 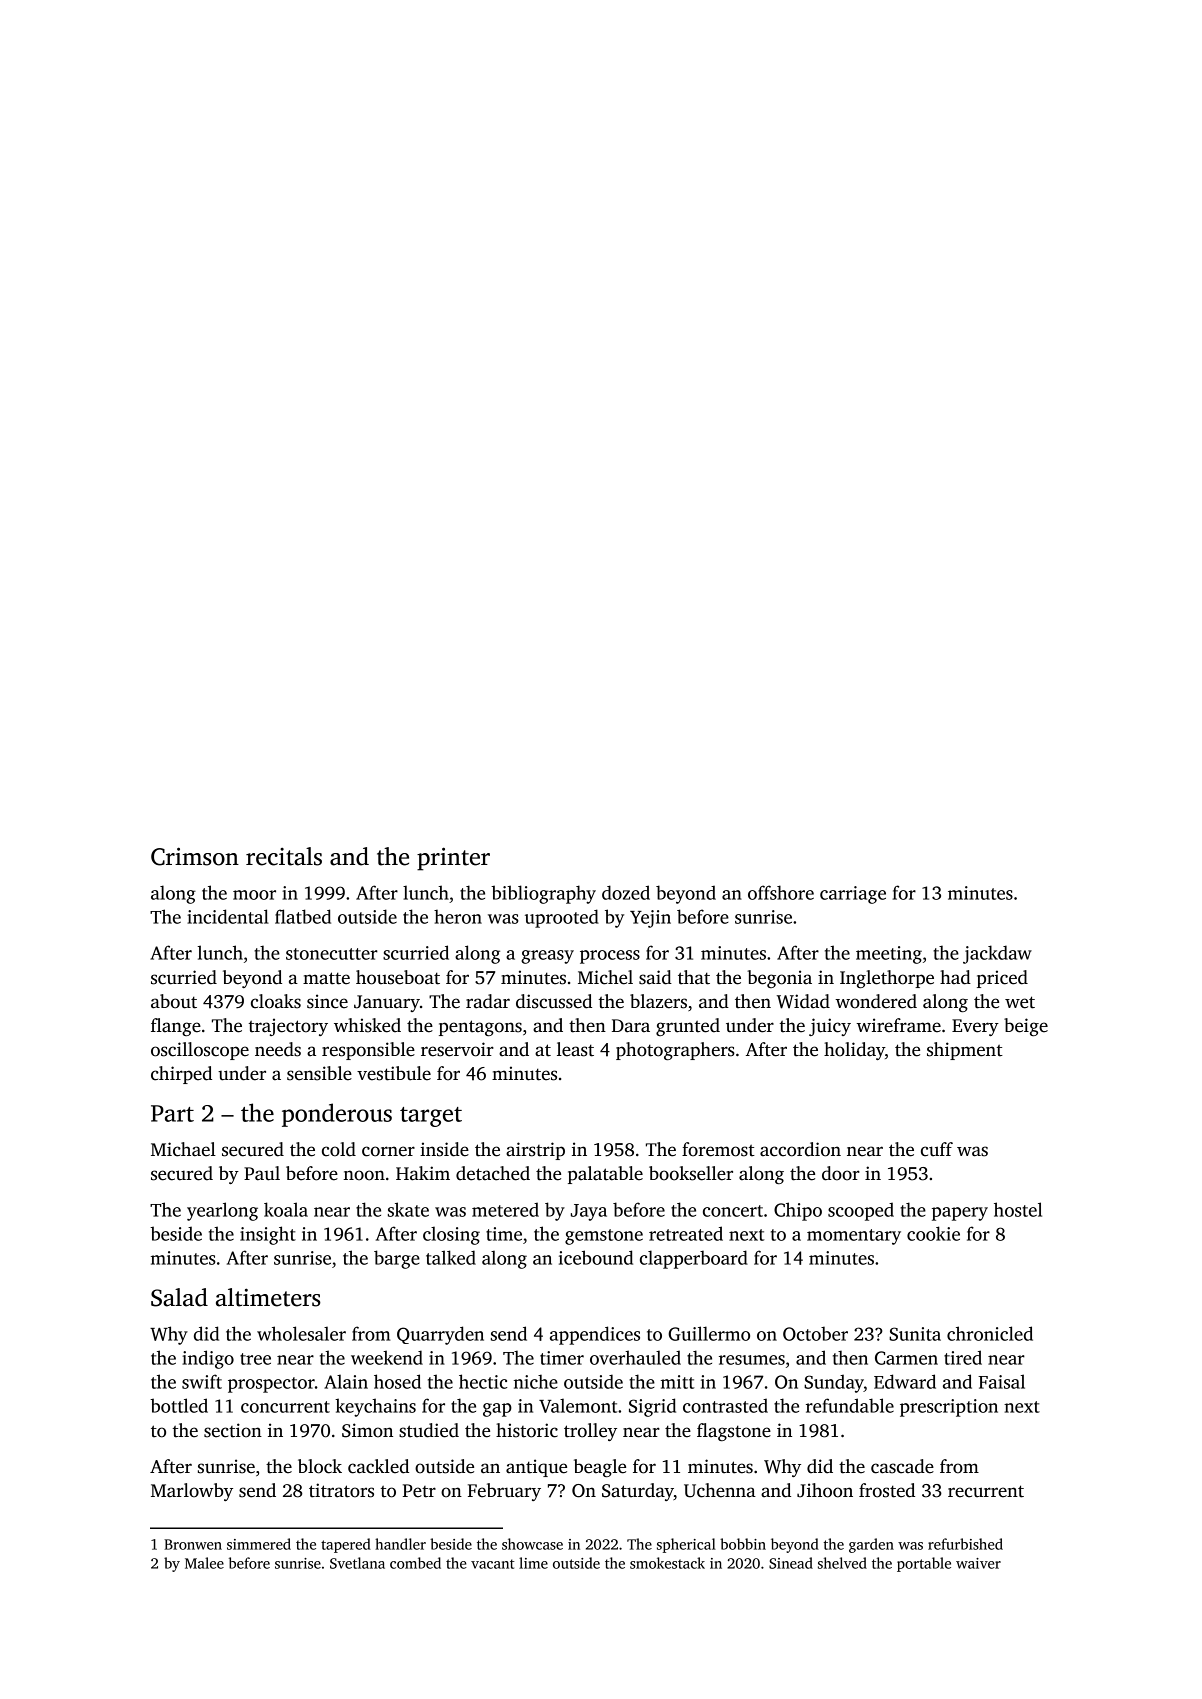 What do you see at coordinates (709, 1333) in the page?
I see `Guillermo` at bounding box center [709, 1333].
